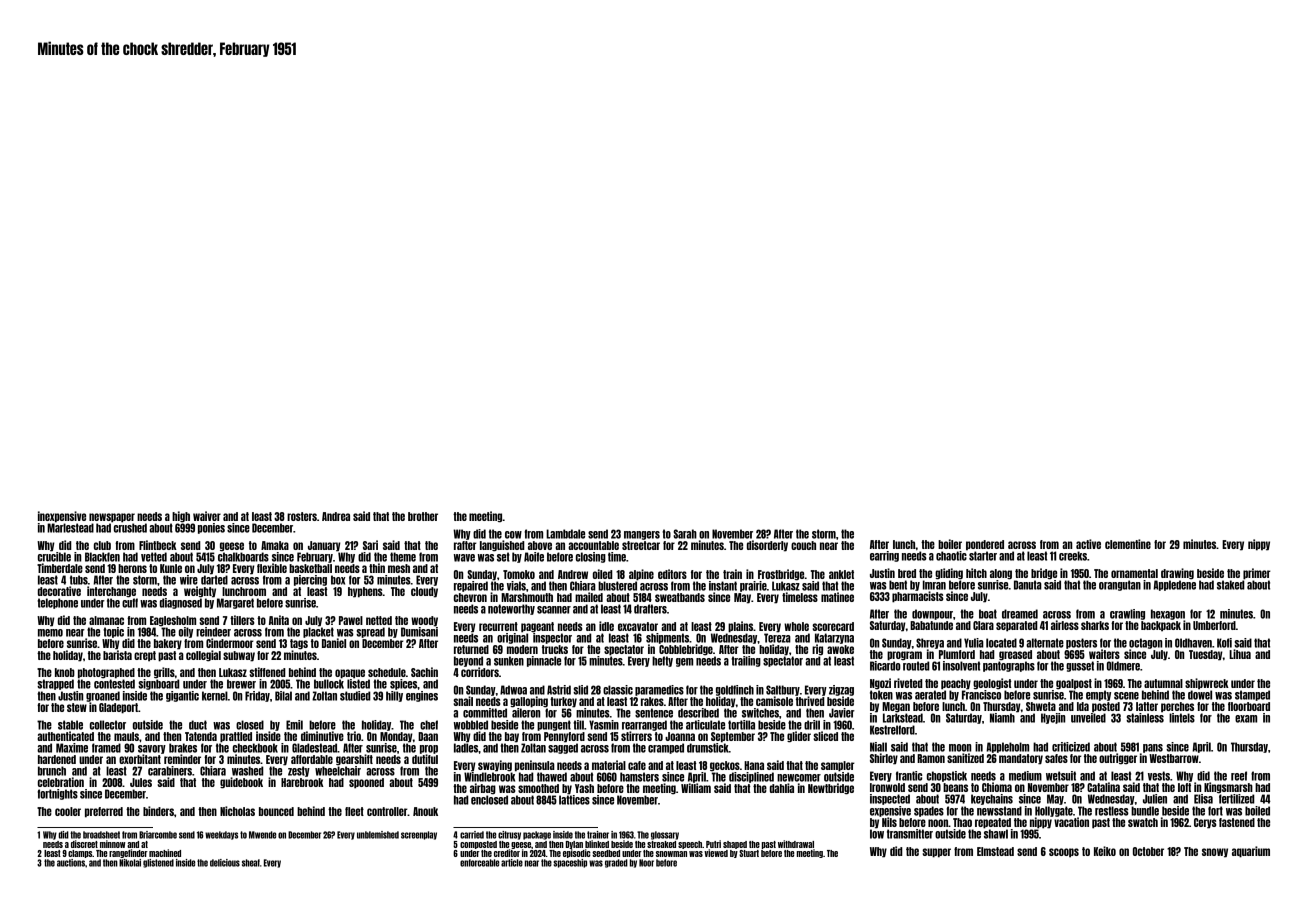 The width and height of the image is (1308, 924). I want to click on rosters, so click(302, 516).
